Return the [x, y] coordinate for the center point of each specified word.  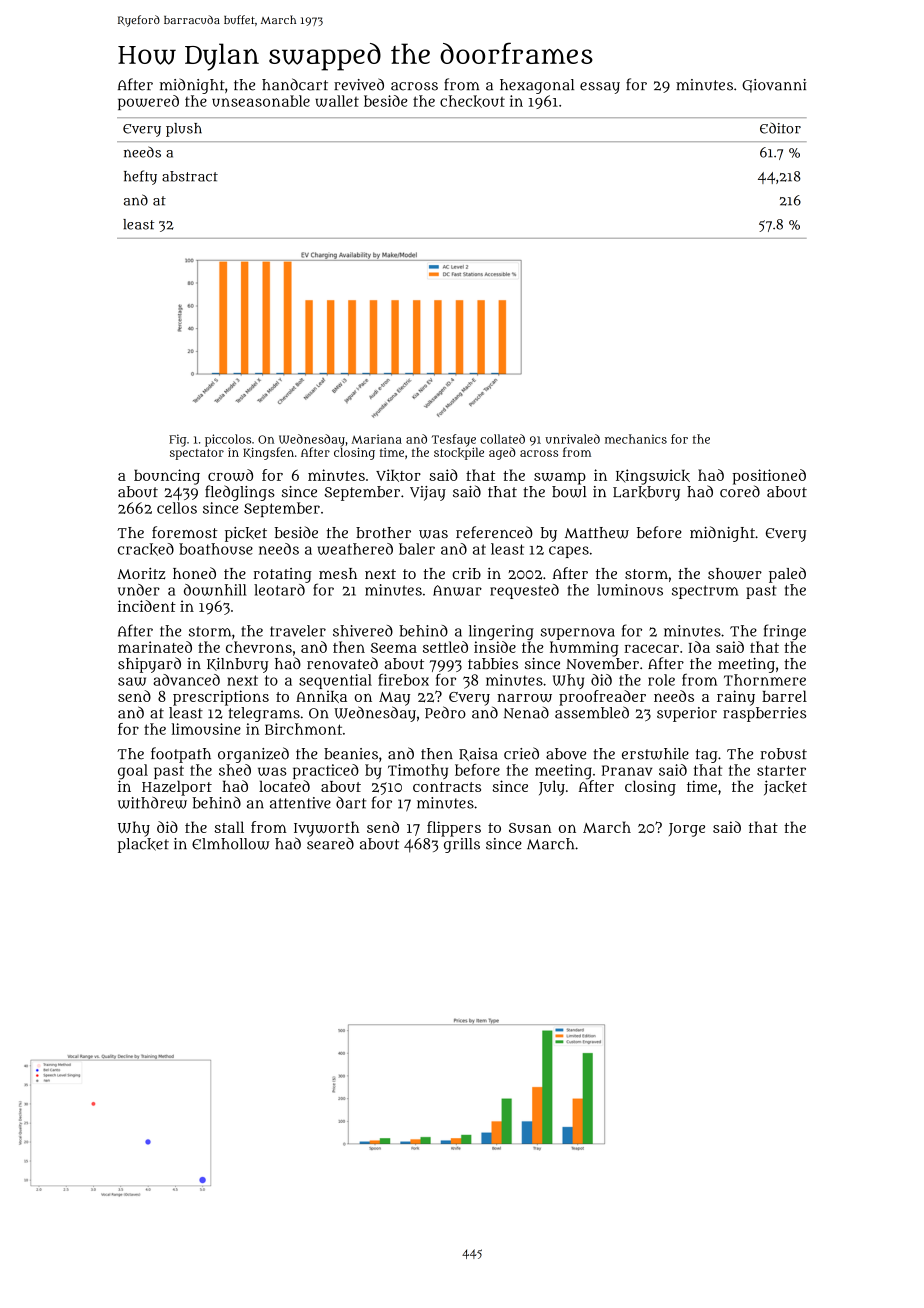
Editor [780, 128]
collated [502, 439]
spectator [197, 454]
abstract [190, 176]
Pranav [627, 770]
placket [143, 845]
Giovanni [774, 86]
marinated [155, 647]
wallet [337, 101]
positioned [769, 477]
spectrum [705, 592]
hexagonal [537, 86]
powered [148, 102]
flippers [454, 829]
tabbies [493, 664]
